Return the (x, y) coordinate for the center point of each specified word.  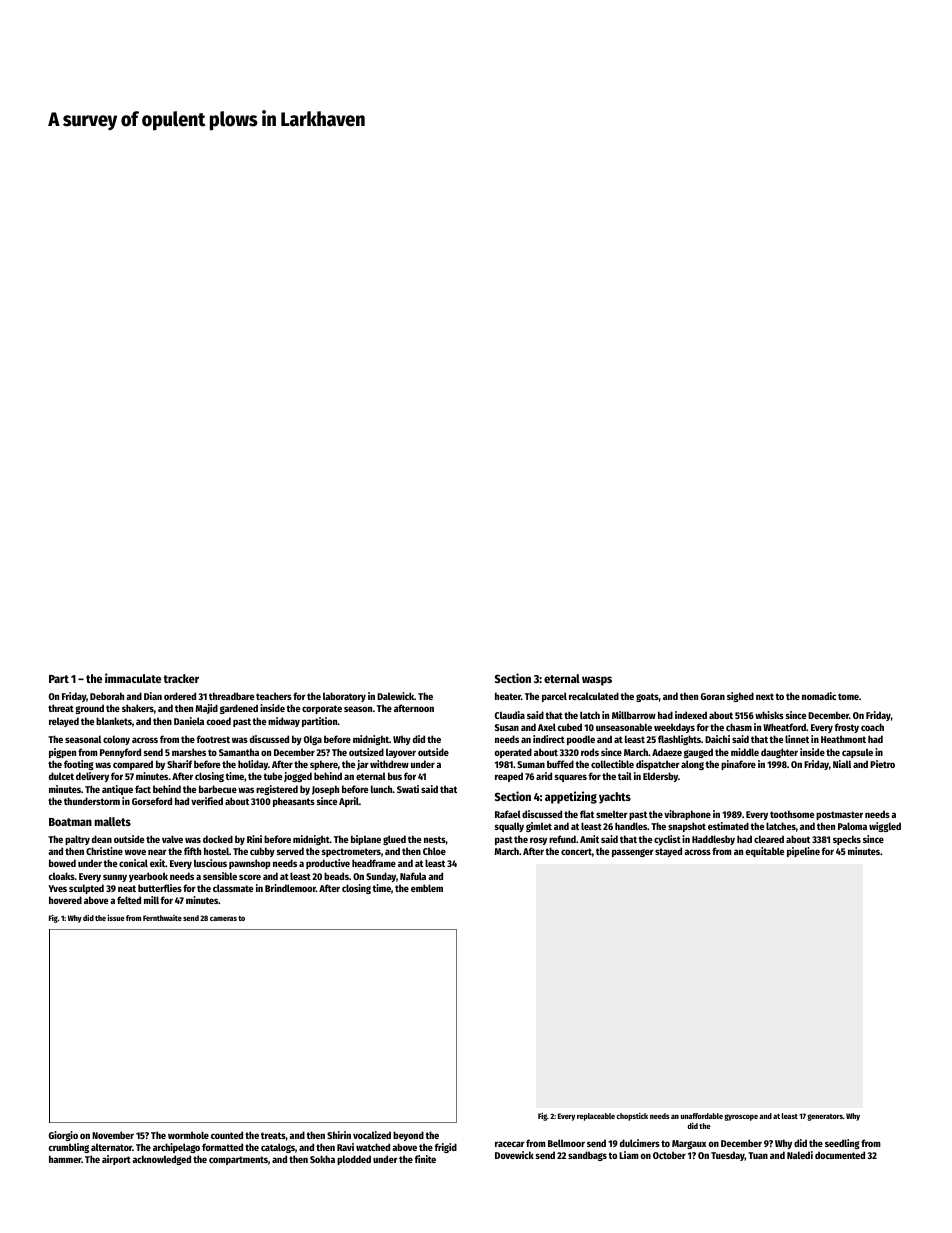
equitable (765, 852)
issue (116, 917)
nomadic (819, 696)
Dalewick (395, 696)
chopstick (632, 1117)
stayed (668, 852)
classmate (233, 888)
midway (284, 722)
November (113, 1135)
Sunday (381, 877)
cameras (223, 919)
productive (328, 864)
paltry (77, 840)
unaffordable (702, 1116)
